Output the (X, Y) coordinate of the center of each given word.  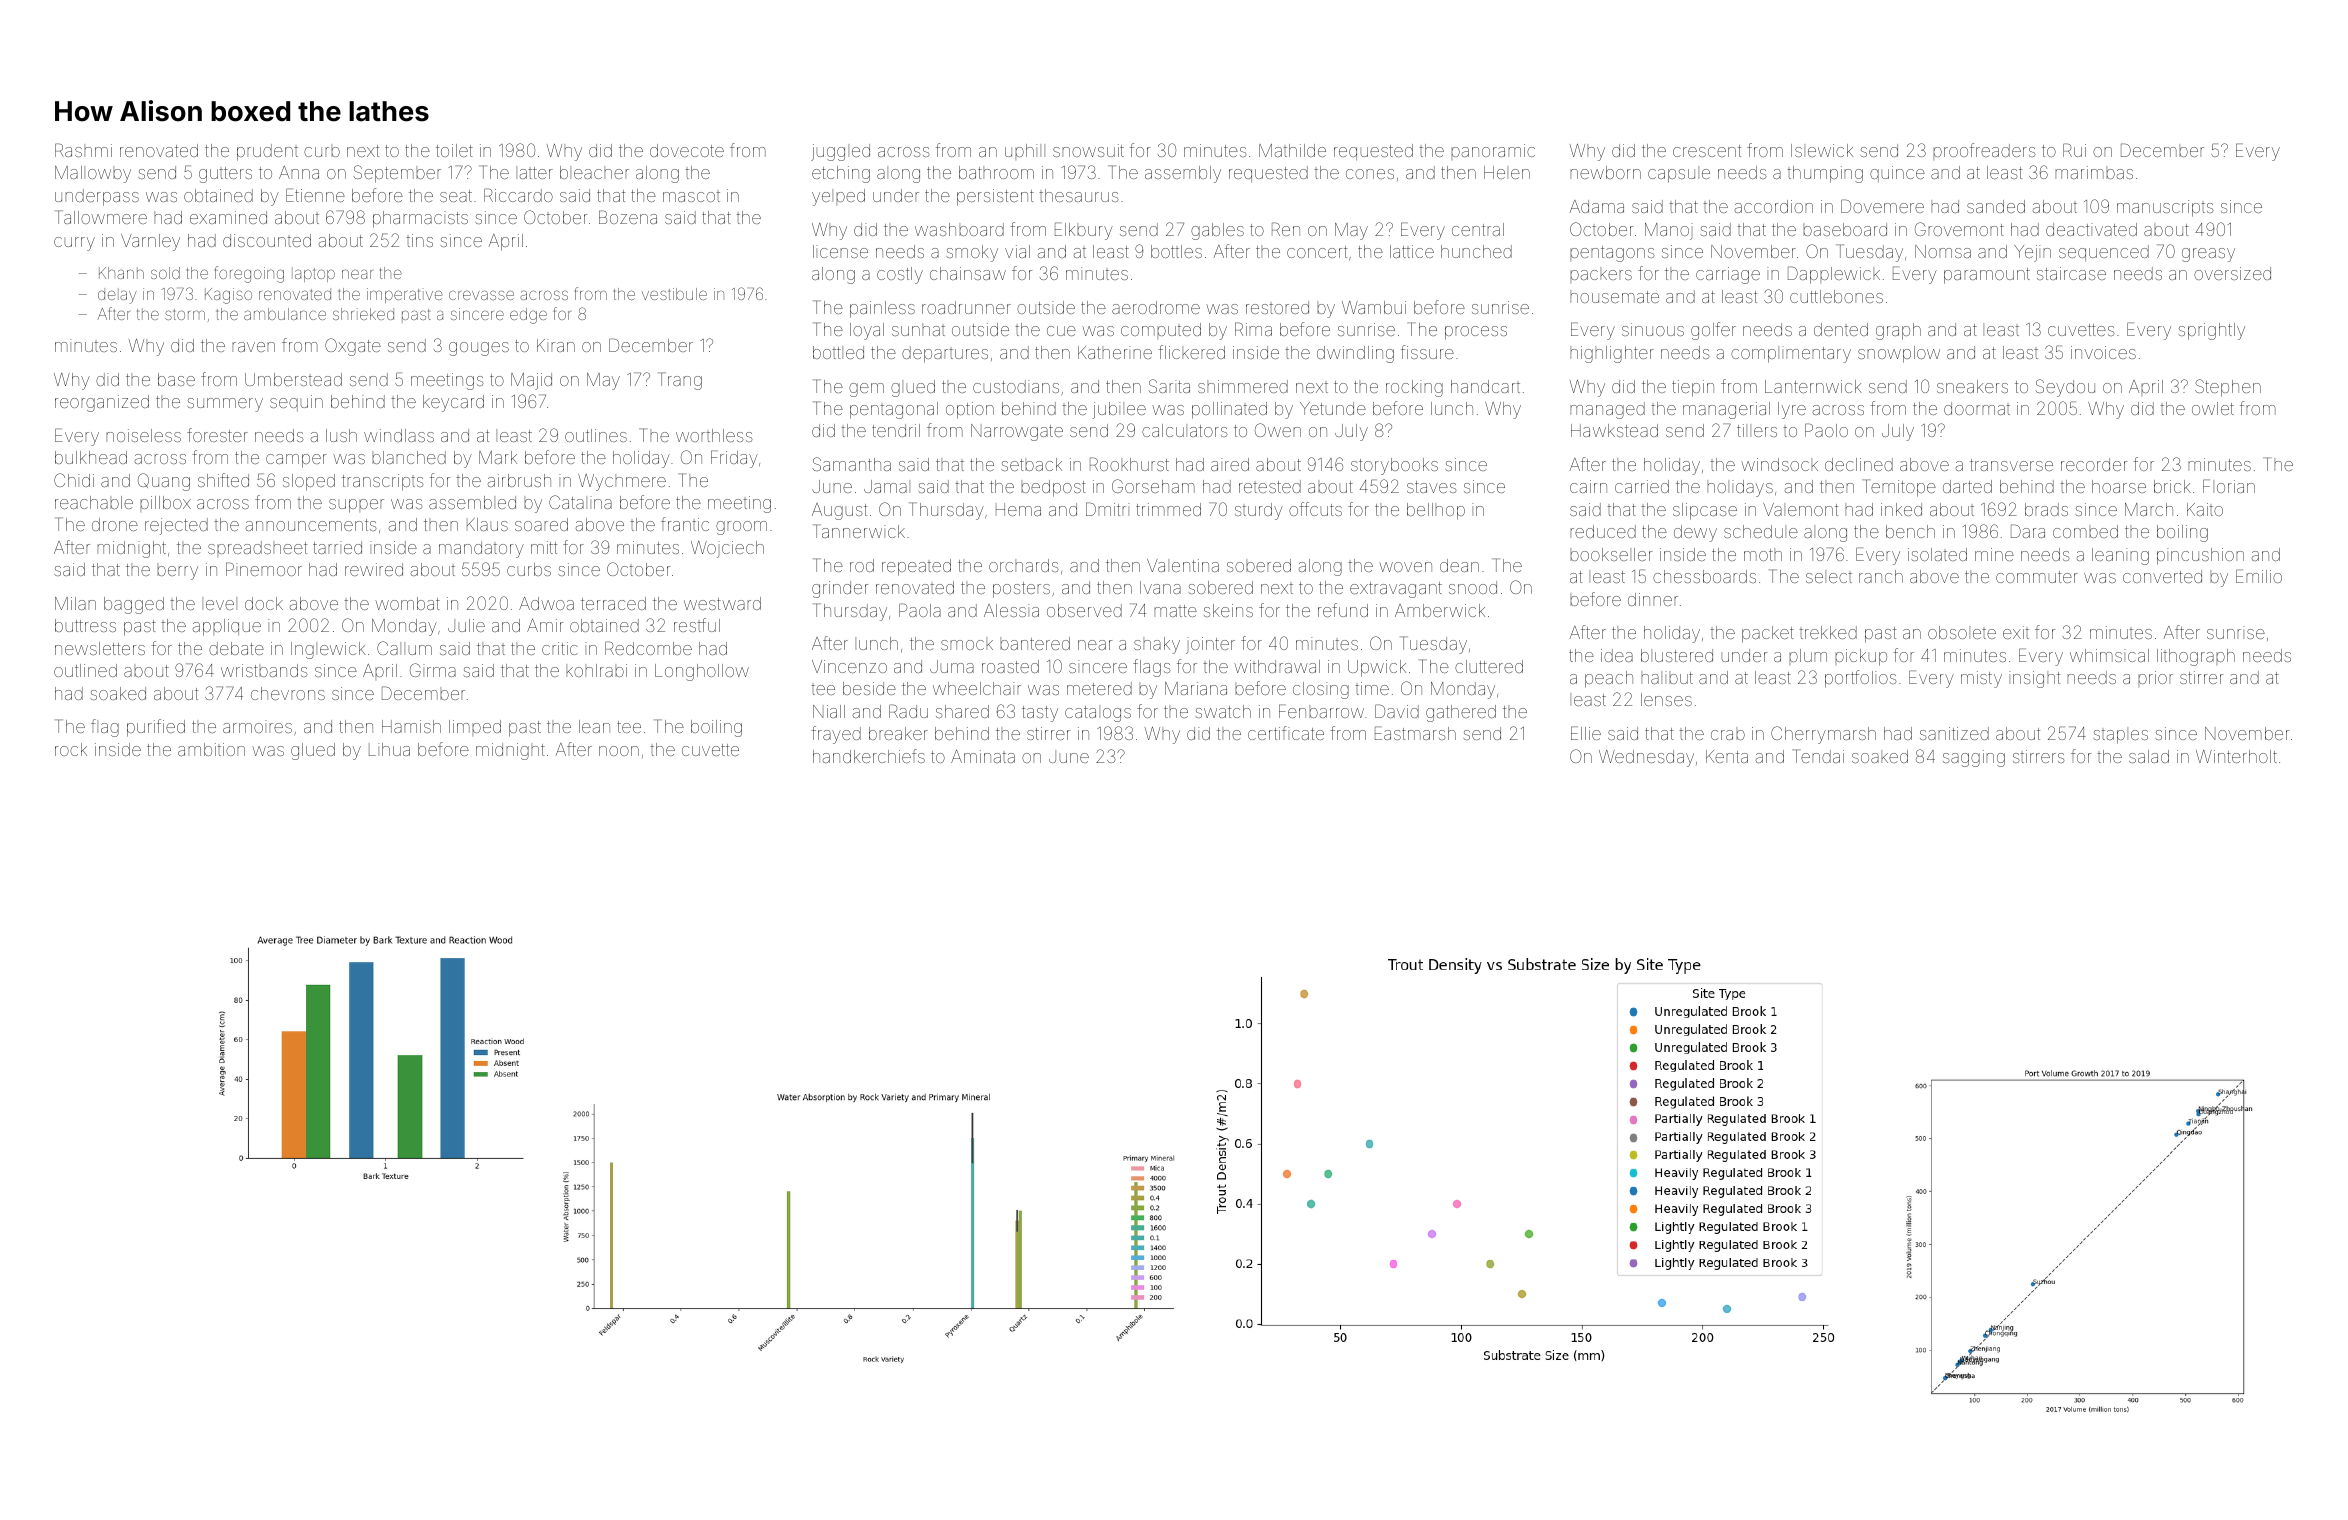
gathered (1461, 713)
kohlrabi (596, 670)
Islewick (1822, 150)
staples (2120, 735)
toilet (454, 150)
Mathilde (1292, 150)
